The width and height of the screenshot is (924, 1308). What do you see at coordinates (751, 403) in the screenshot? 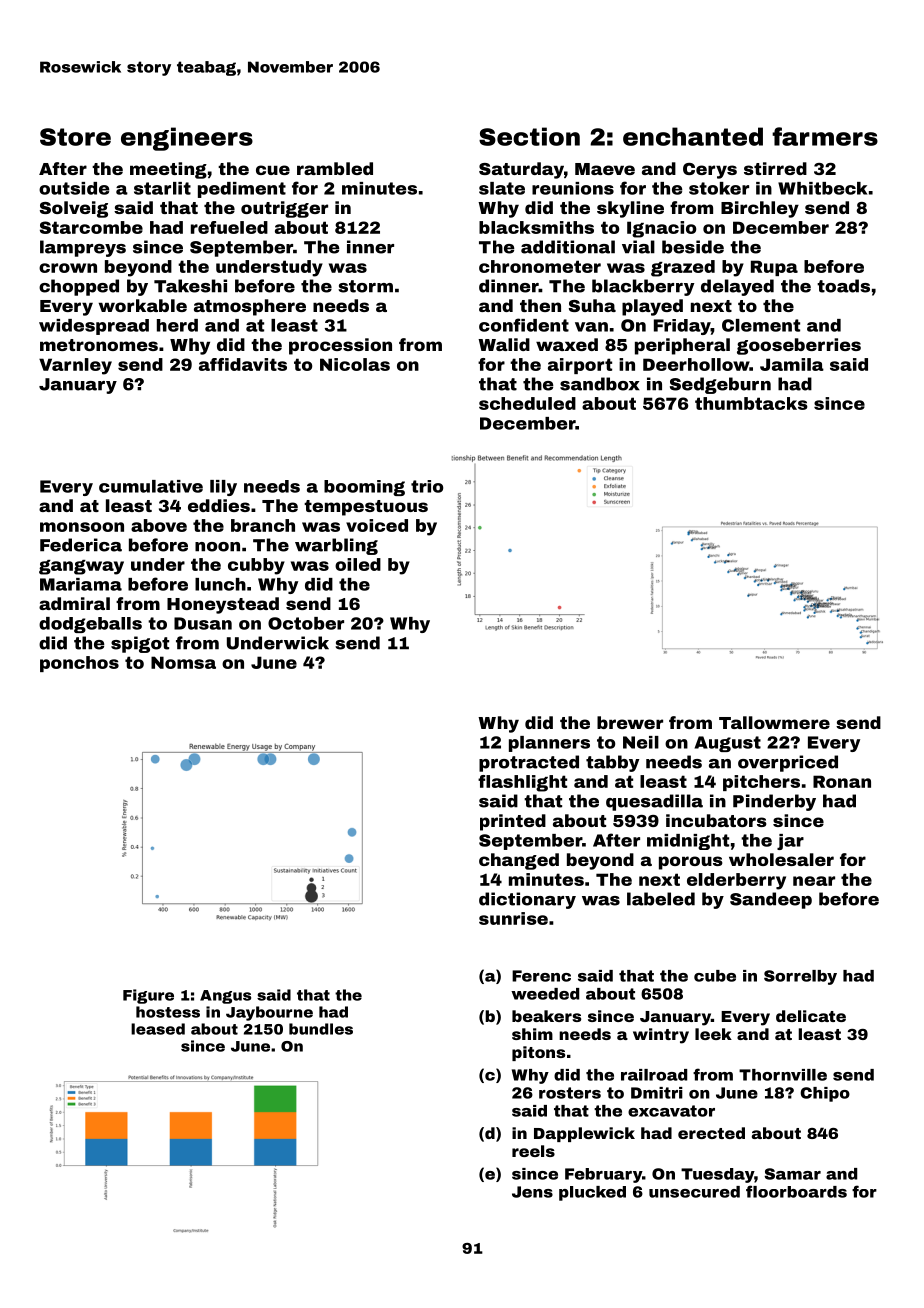
I see `thumbtacks` at bounding box center [751, 403].
